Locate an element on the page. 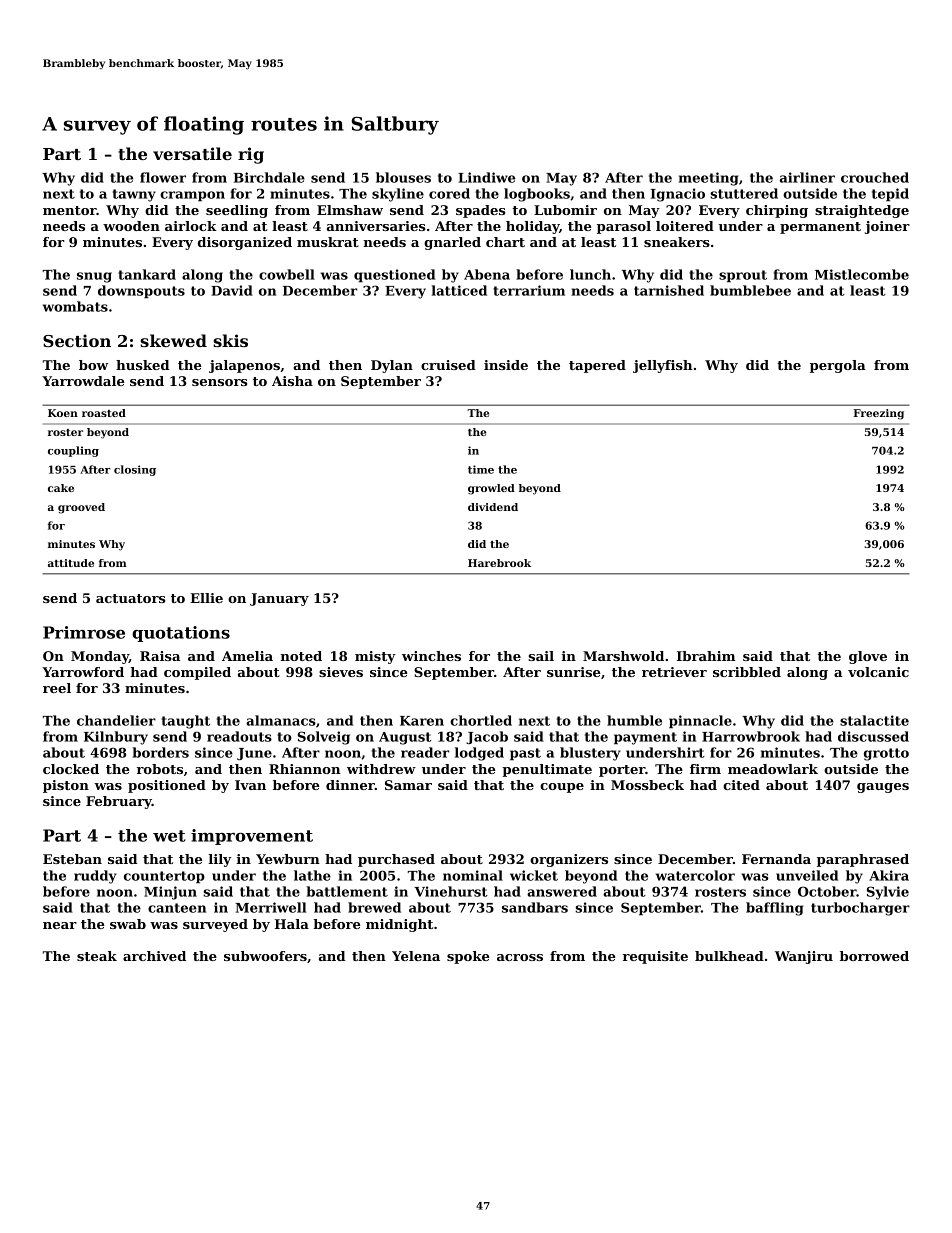 This page has height=1233, width=952. sprout is located at coordinates (743, 276).
